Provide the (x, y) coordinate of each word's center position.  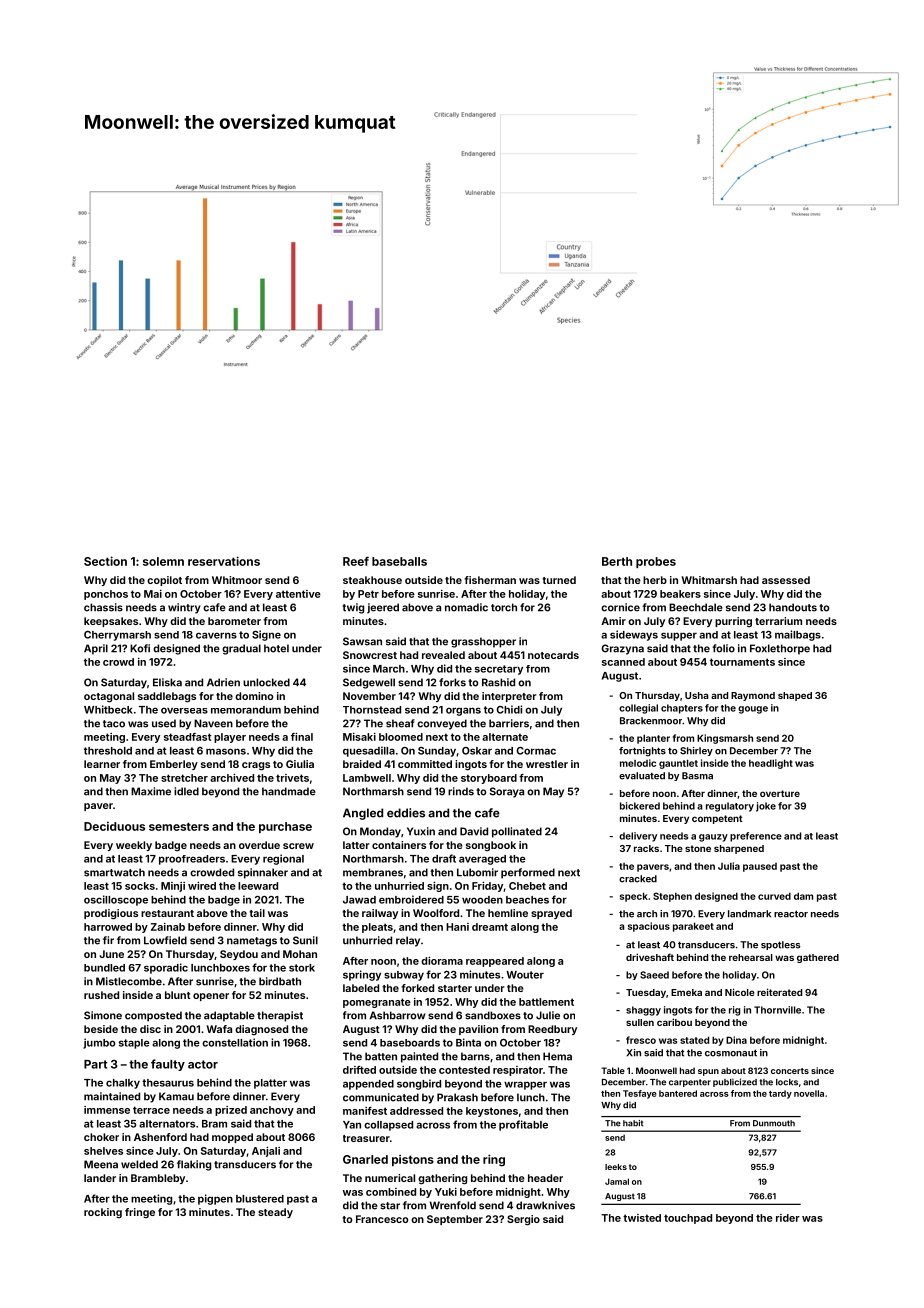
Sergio (523, 1220)
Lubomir (477, 872)
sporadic (166, 968)
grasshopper (483, 642)
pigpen (215, 1199)
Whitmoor (237, 580)
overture (780, 793)
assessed (786, 580)
